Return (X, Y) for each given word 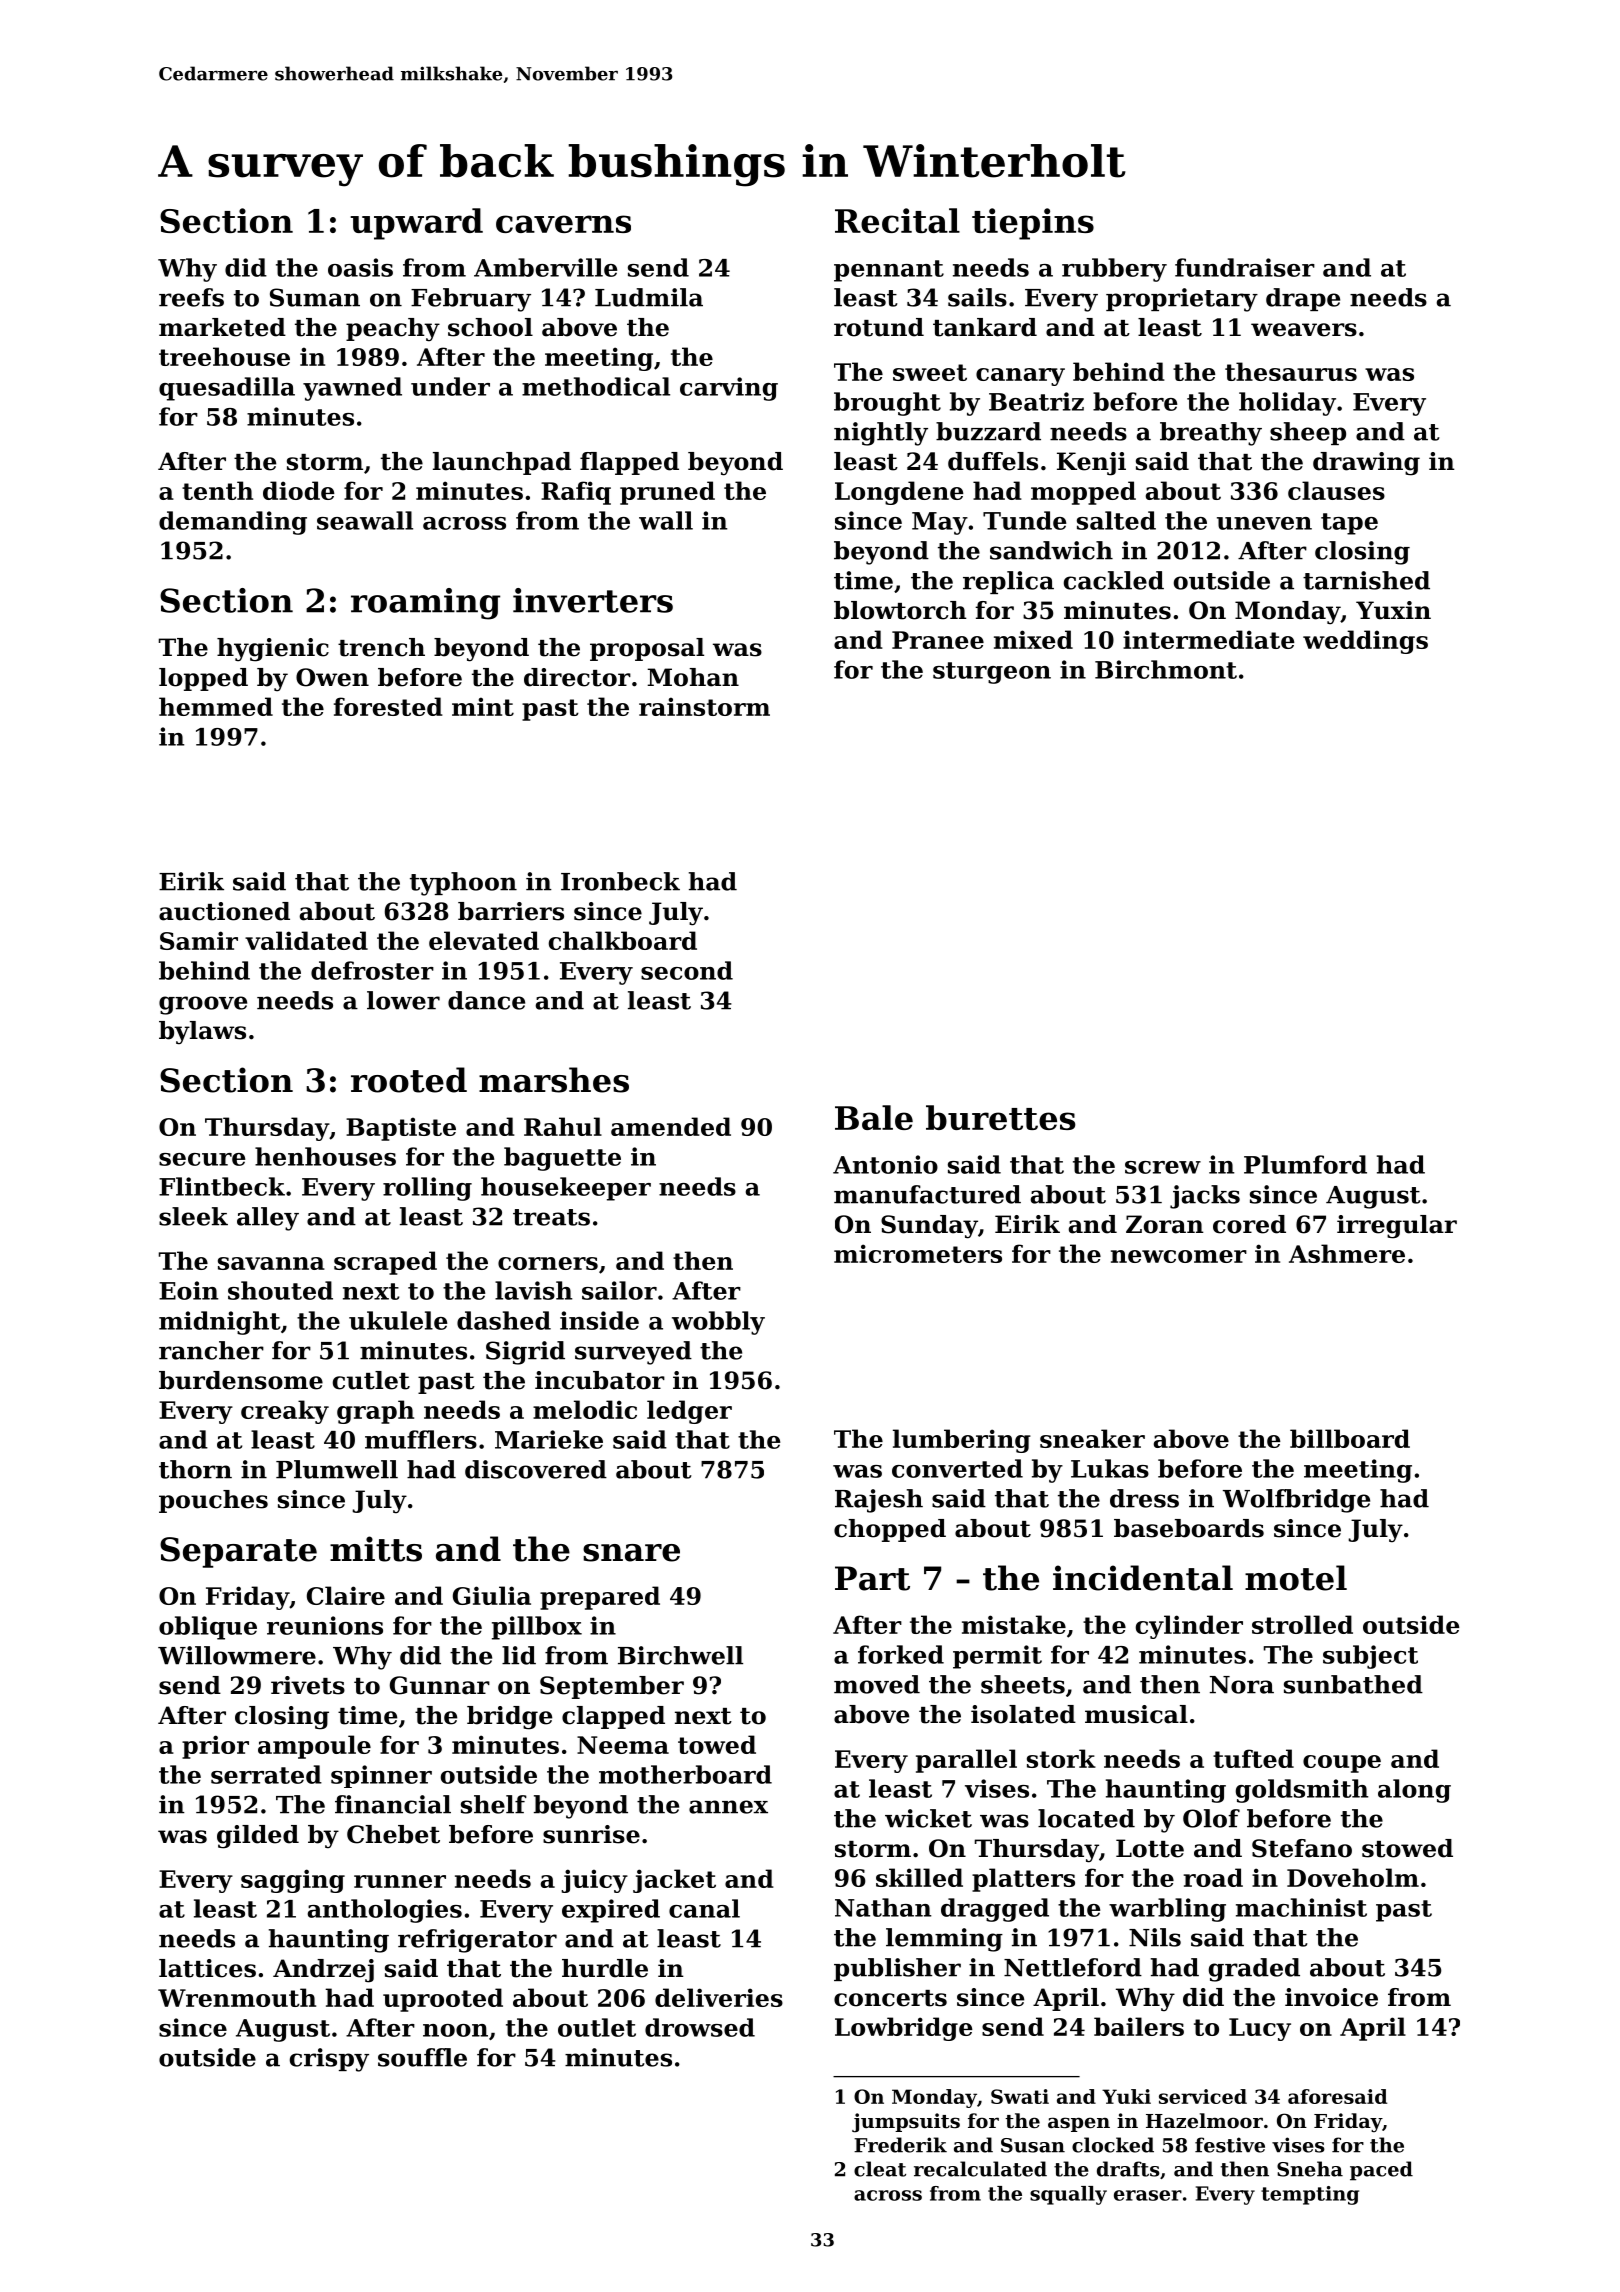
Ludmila (649, 297)
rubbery (1114, 270)
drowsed (700, 2027)
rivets (308, 1685)
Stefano (1302, 1848)
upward (416, 224)
